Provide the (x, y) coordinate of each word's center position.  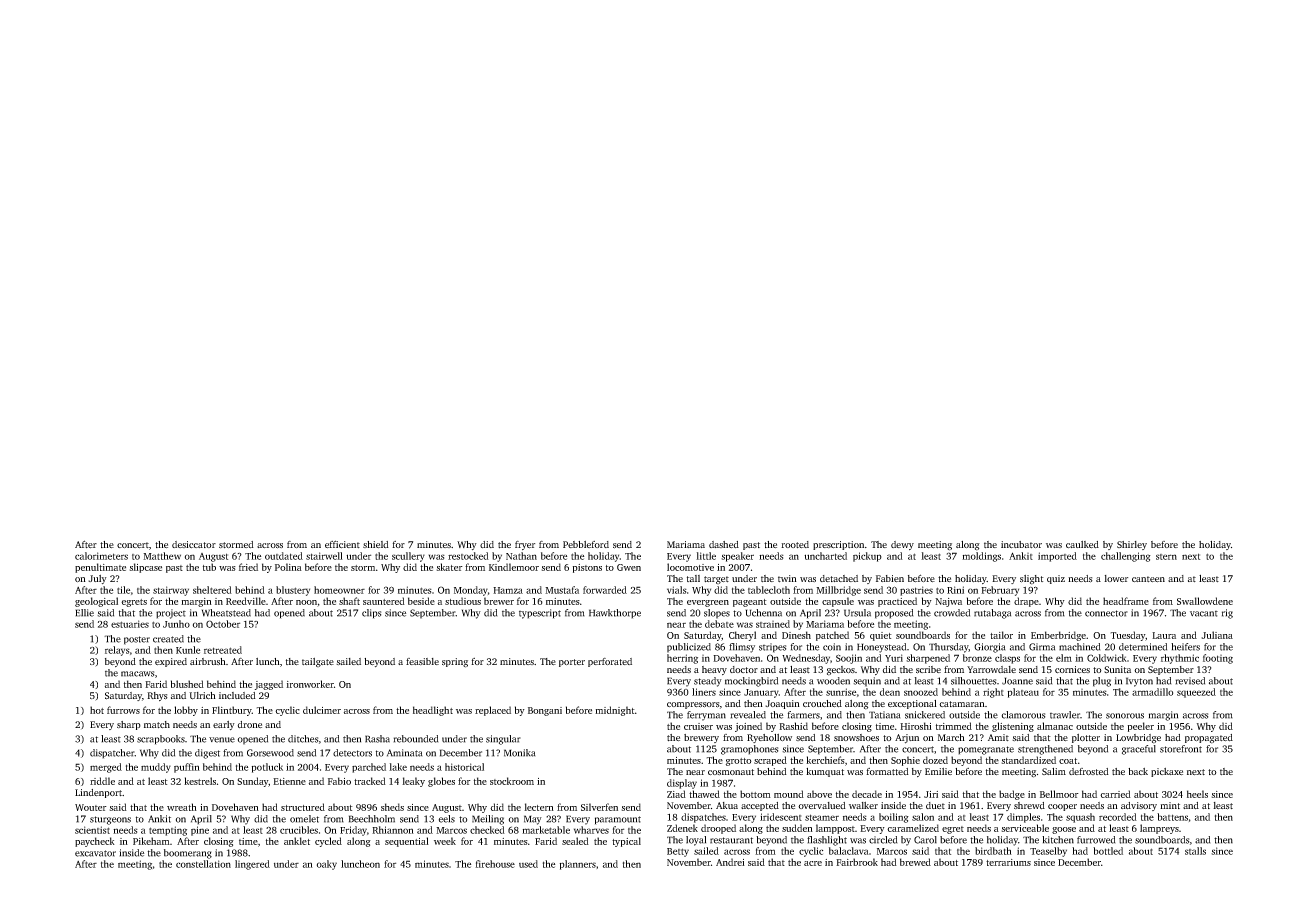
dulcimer (322, 710)
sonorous (1125, 716)
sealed (575, 841)
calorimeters (101, 556)
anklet (297, 841)
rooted (795, 544)
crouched (822, 703)
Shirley (1132, 545)
